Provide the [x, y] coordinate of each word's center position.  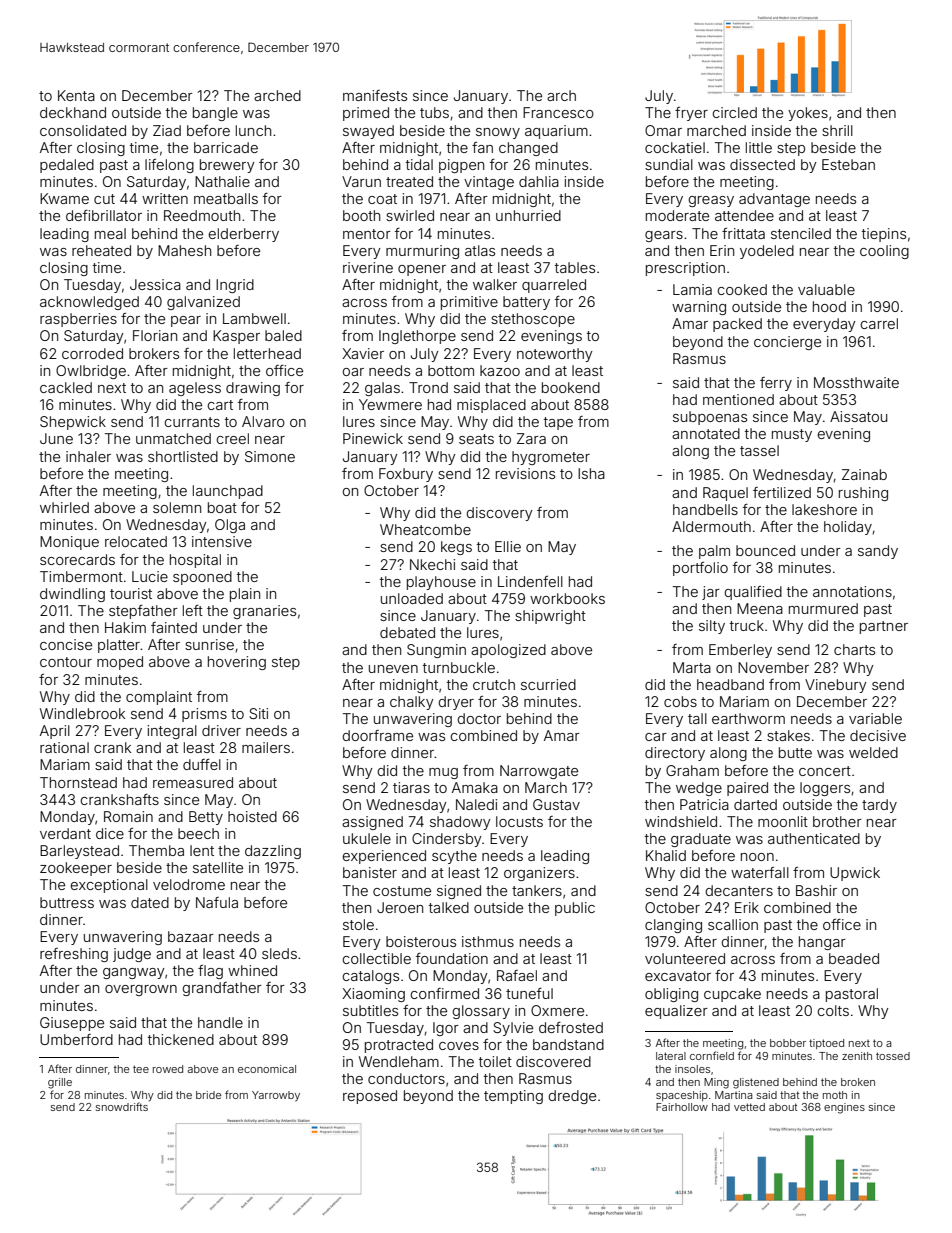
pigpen [461, 166]
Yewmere [390, 404]
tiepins [884, 235]
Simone [270, 456]
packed [737, 325]
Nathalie [222, 181]
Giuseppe [72, 1024]
